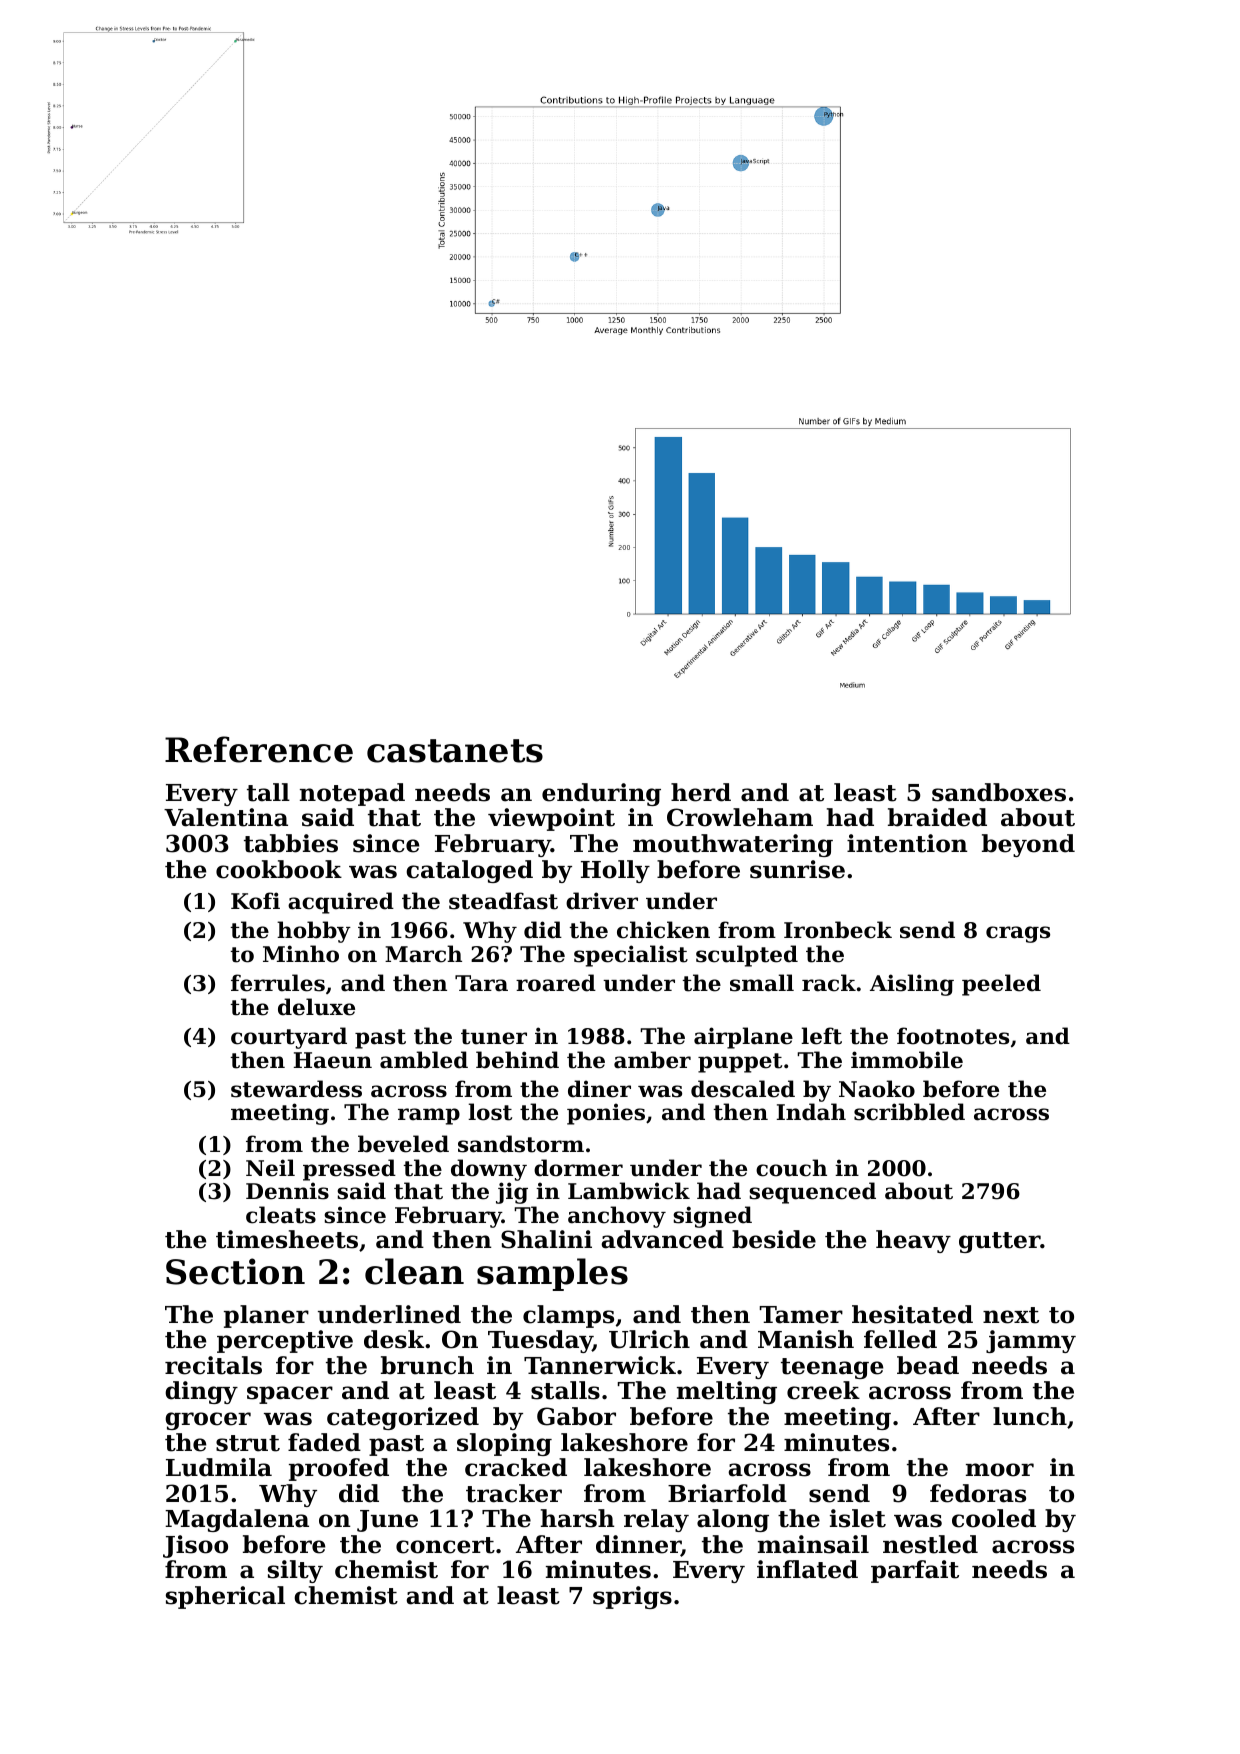 This document has width=1240, height=1754. What do you see at coordinates (999, 792) in the document?
I see `sandboxes` at bounding box center [999, 792].
